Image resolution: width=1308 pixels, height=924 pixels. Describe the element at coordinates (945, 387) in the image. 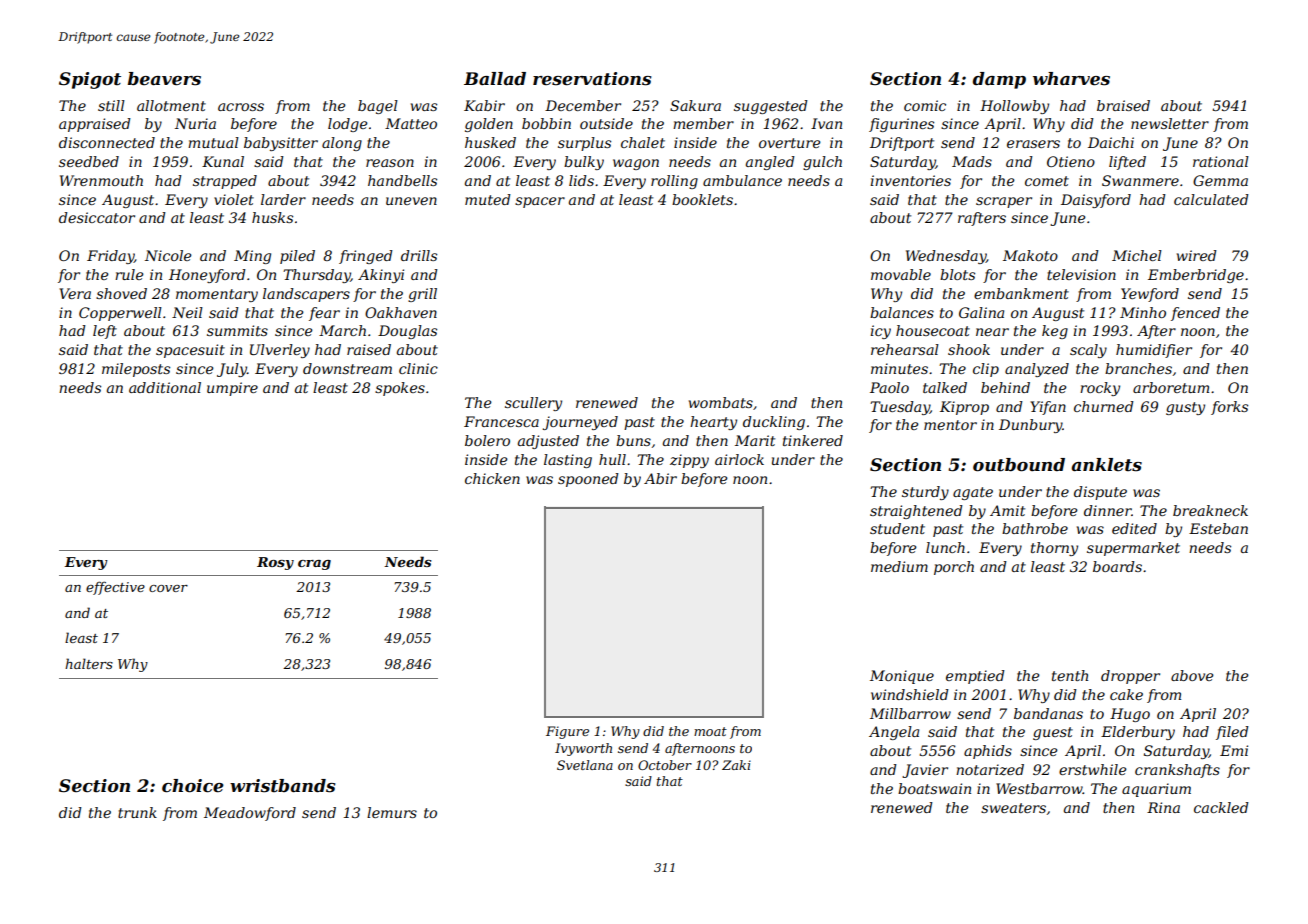

I see `talked` at that location.
